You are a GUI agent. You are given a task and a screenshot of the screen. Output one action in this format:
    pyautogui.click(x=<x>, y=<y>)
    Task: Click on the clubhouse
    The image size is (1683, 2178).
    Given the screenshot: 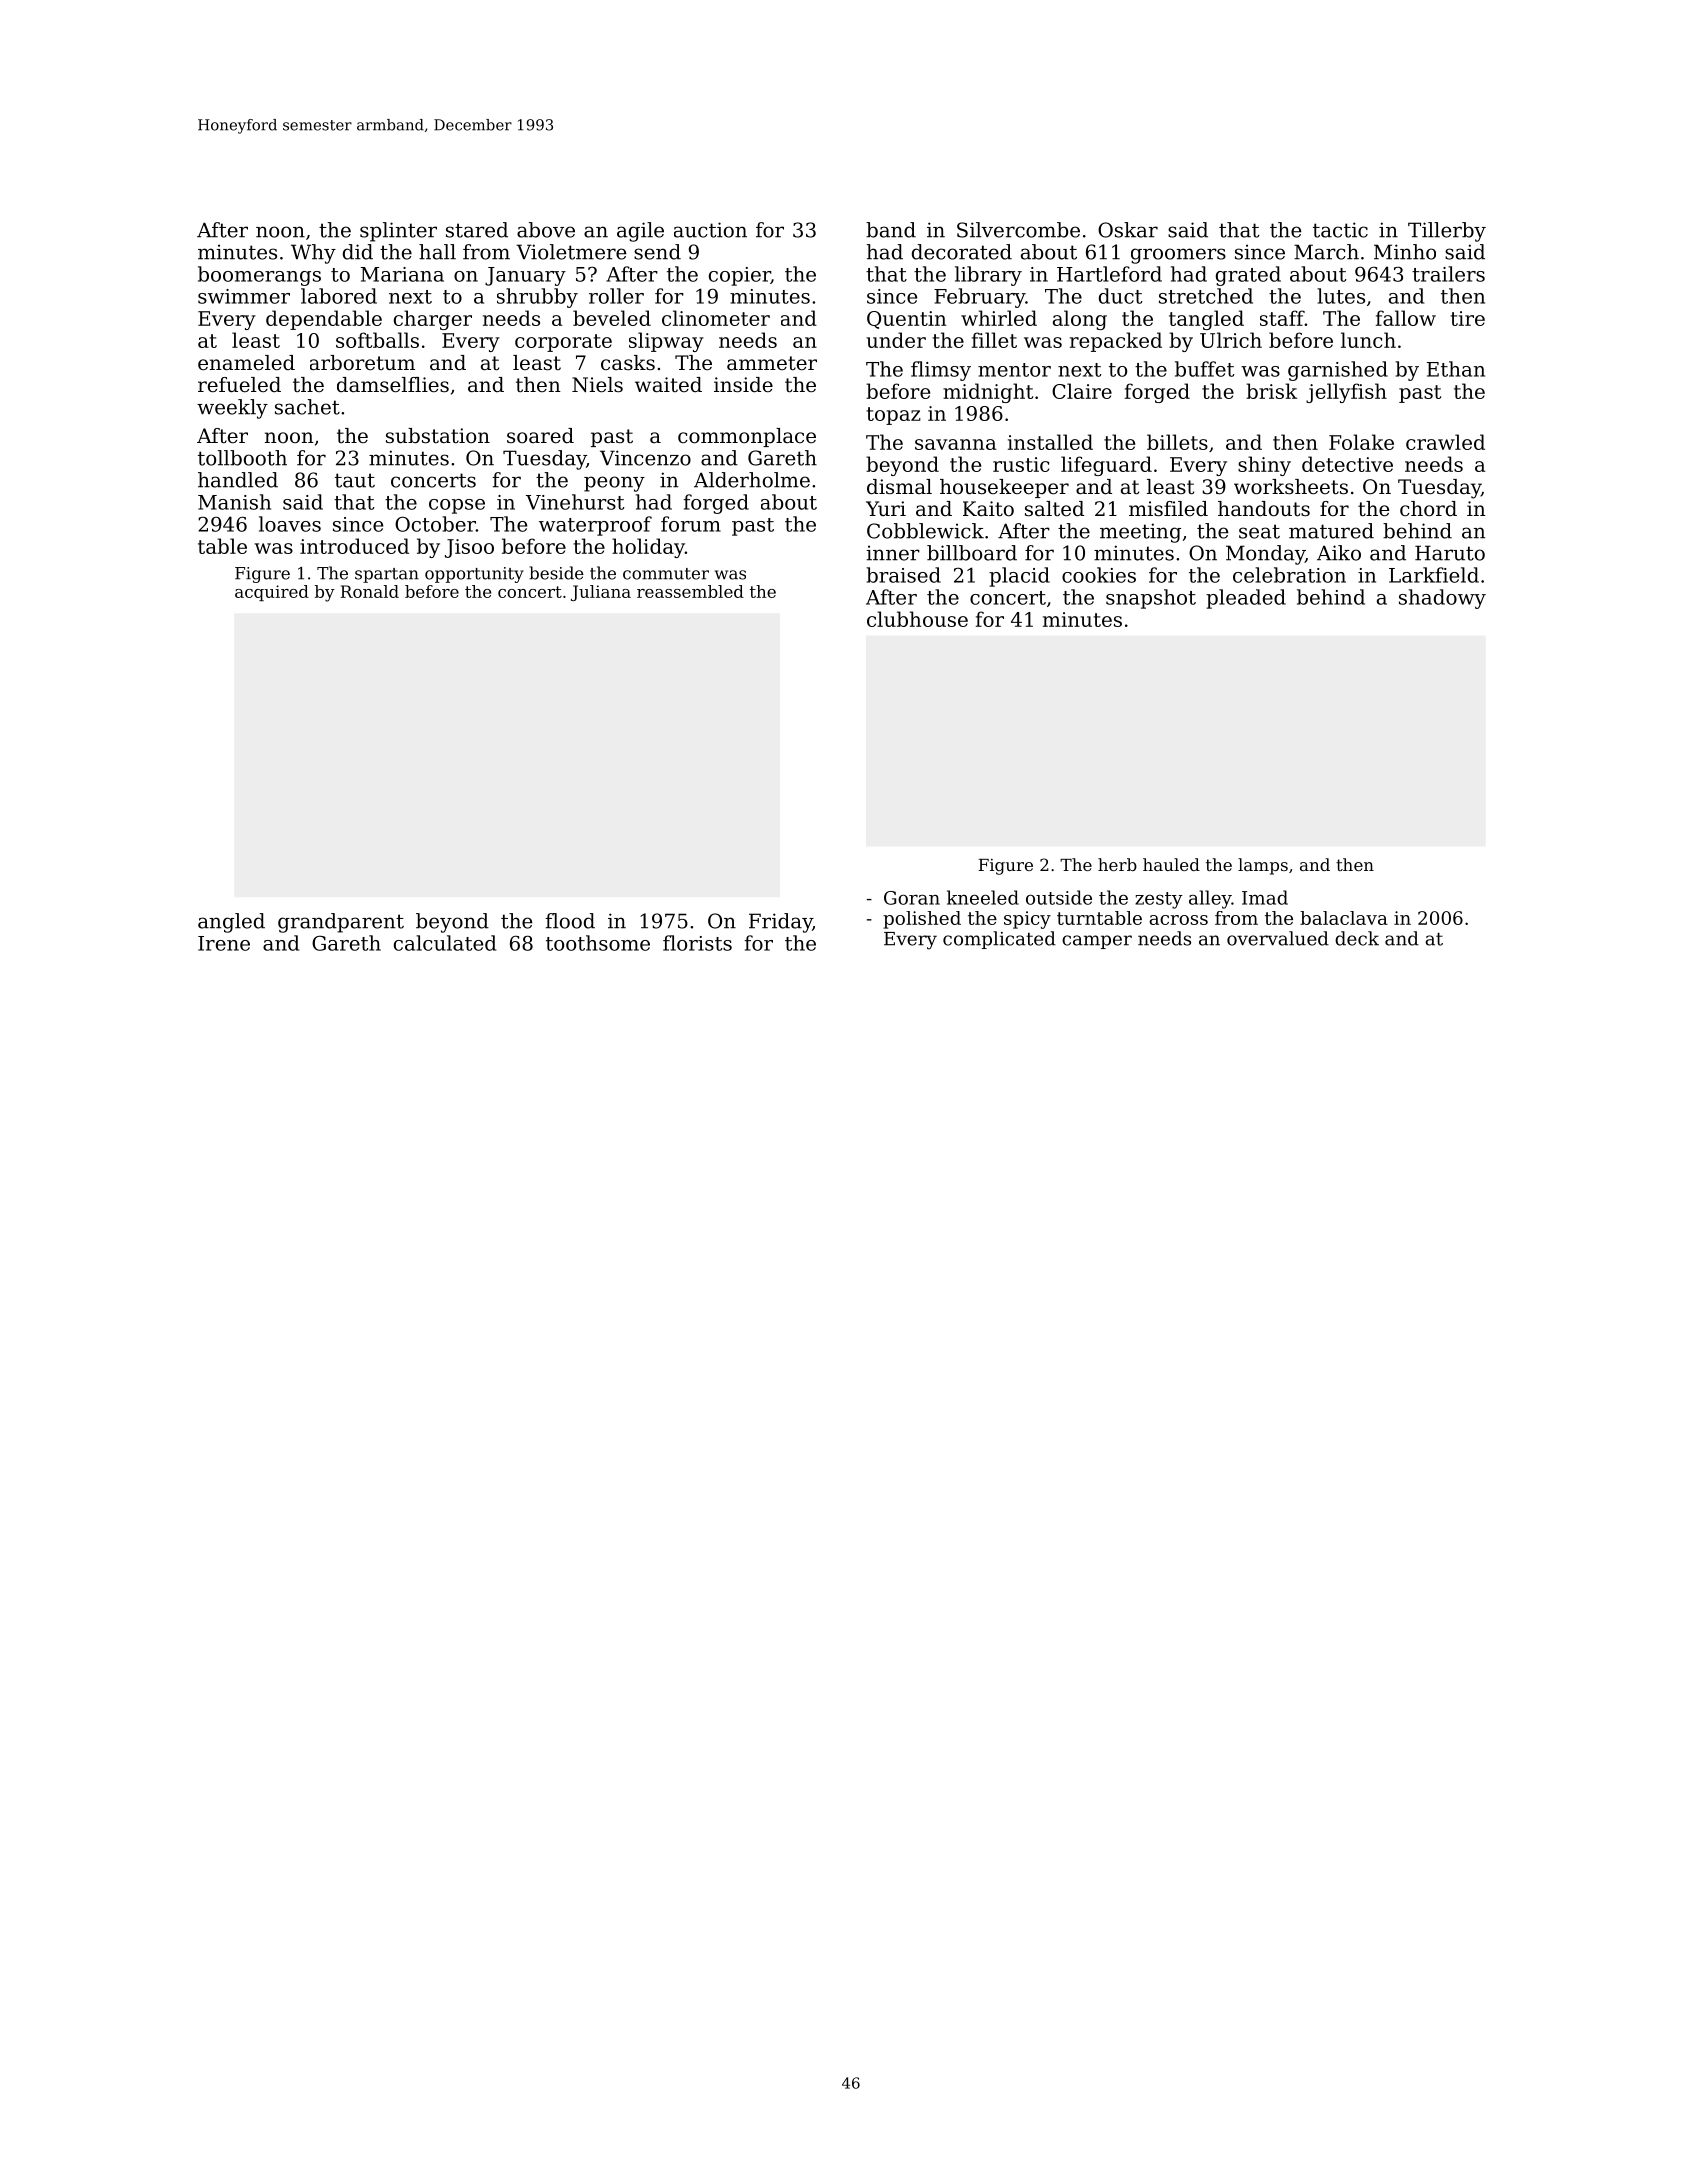 What is the action you would take?
    pyautogui.click(x=917, y=619)
